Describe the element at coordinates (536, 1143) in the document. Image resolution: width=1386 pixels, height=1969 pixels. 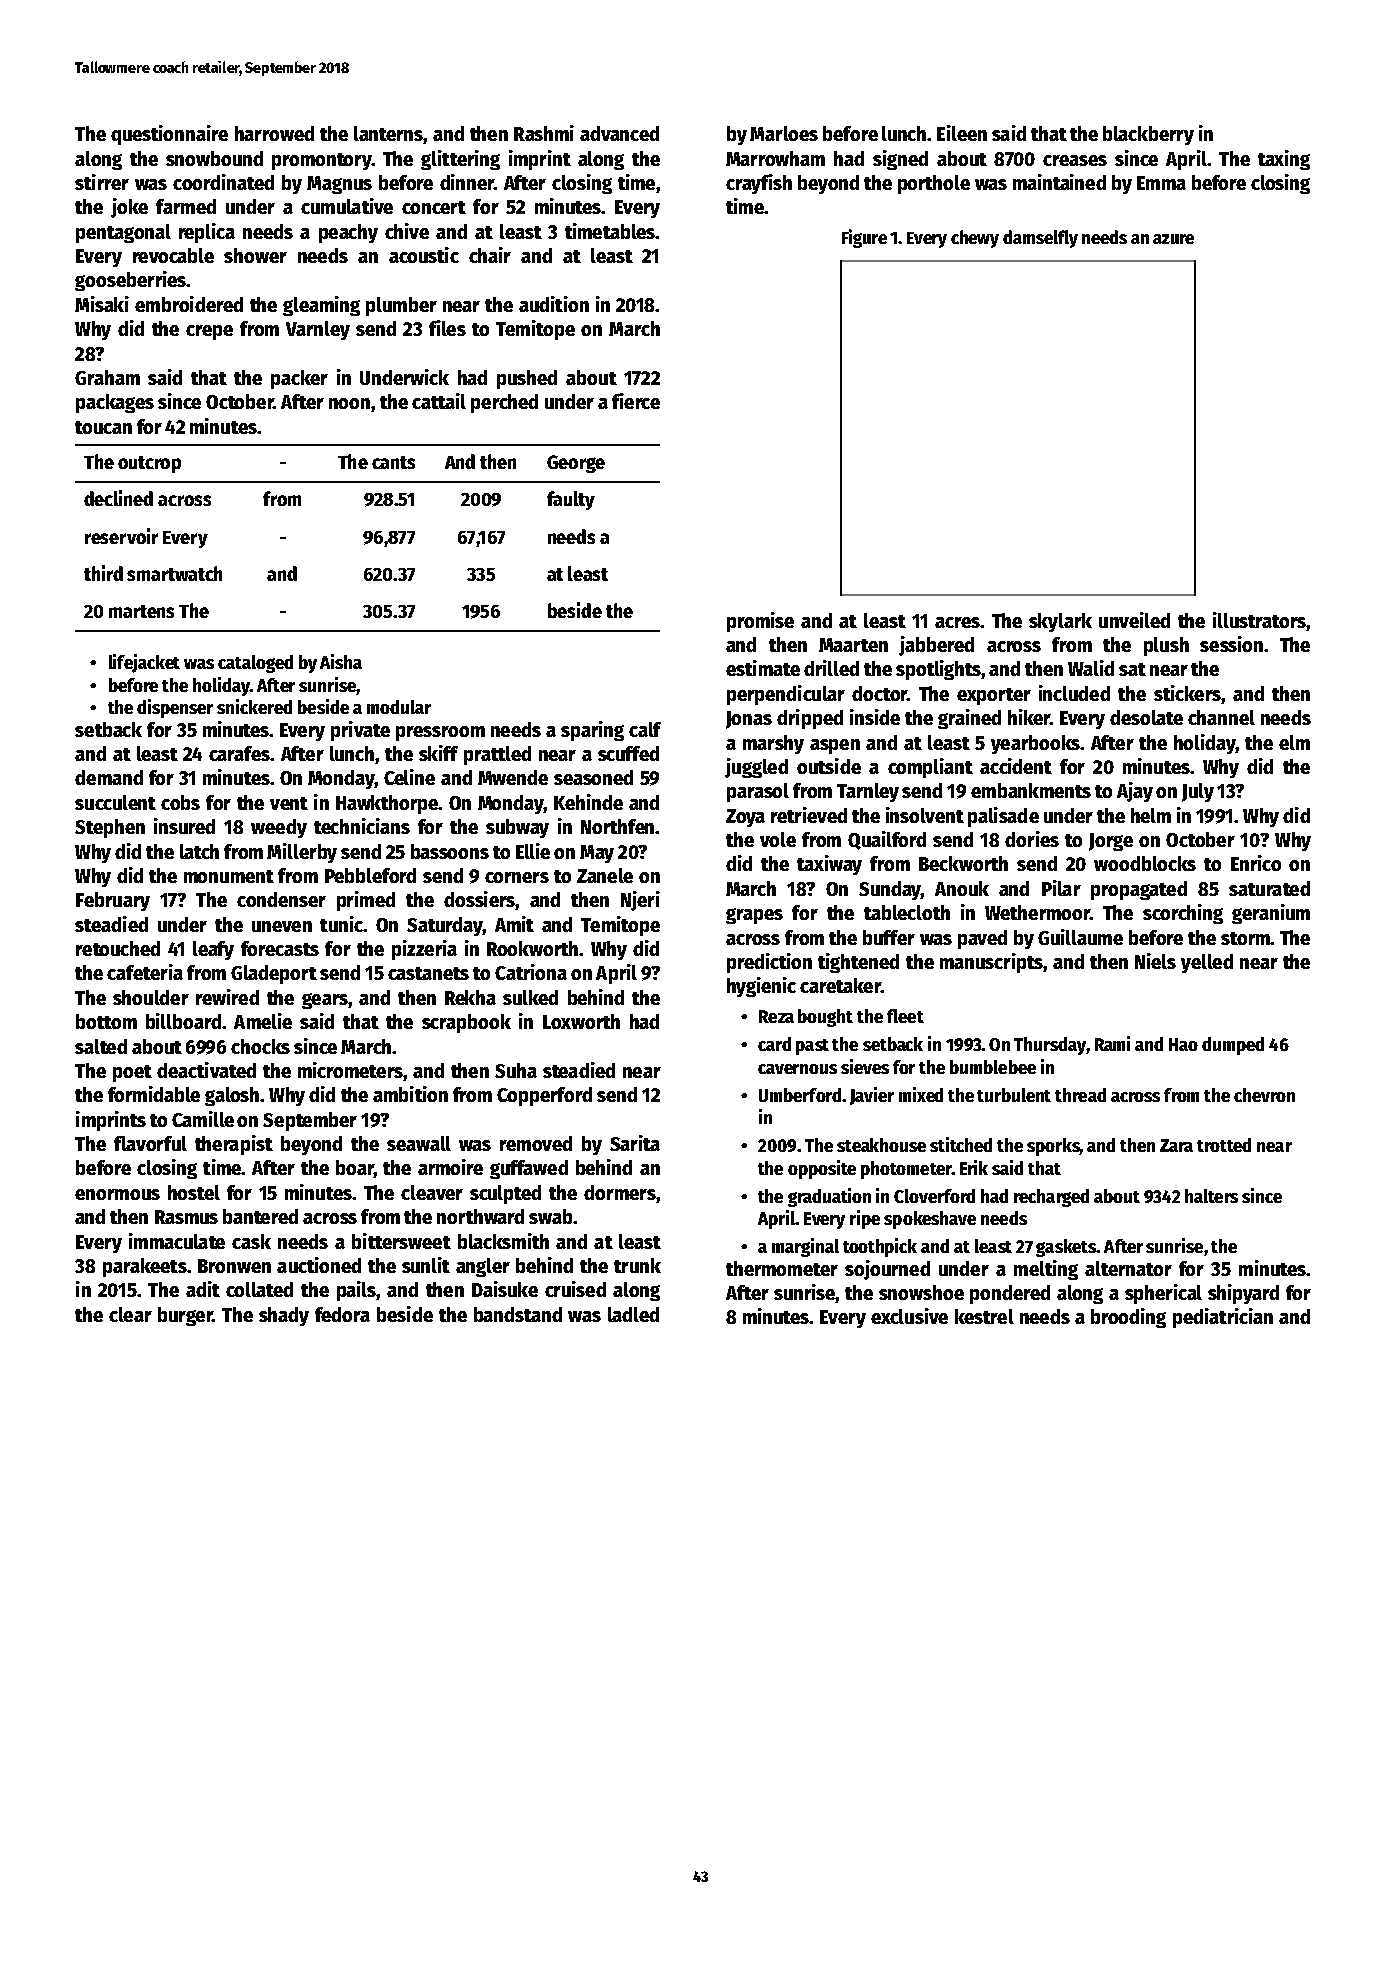
I see `removed` at that location.
